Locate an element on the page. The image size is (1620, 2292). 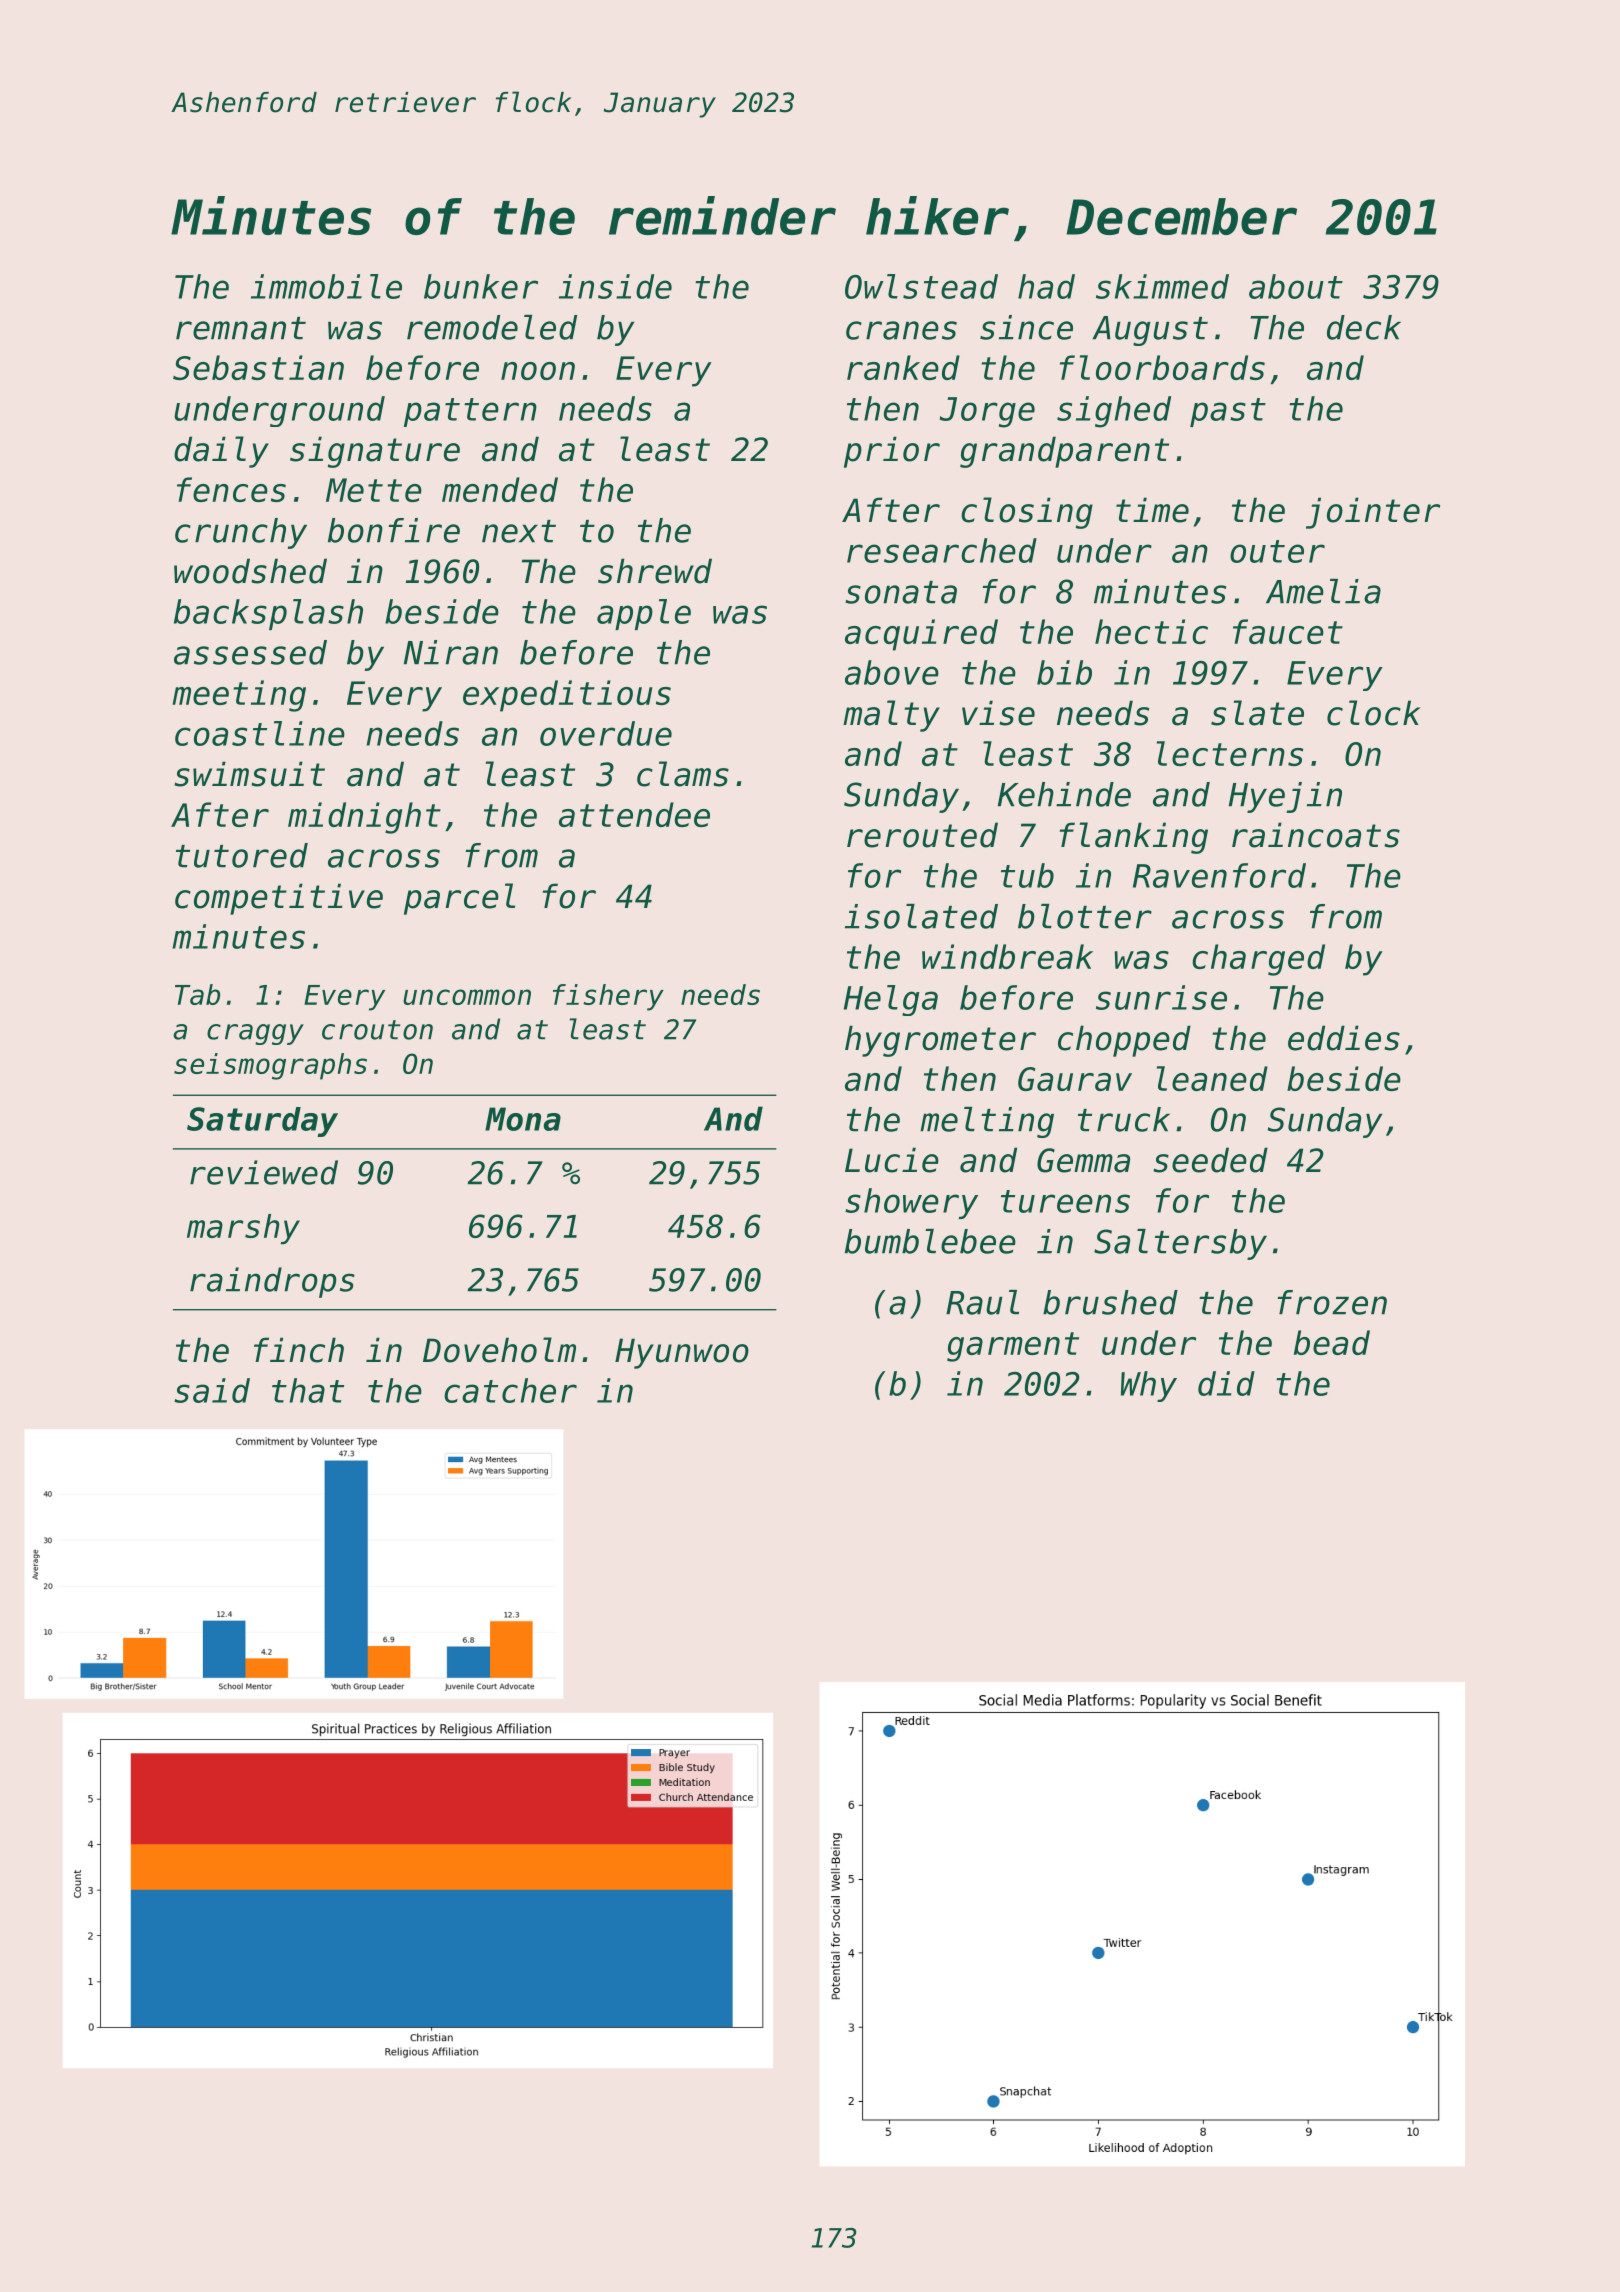
woodshed is located at coordinates (250, 571).
